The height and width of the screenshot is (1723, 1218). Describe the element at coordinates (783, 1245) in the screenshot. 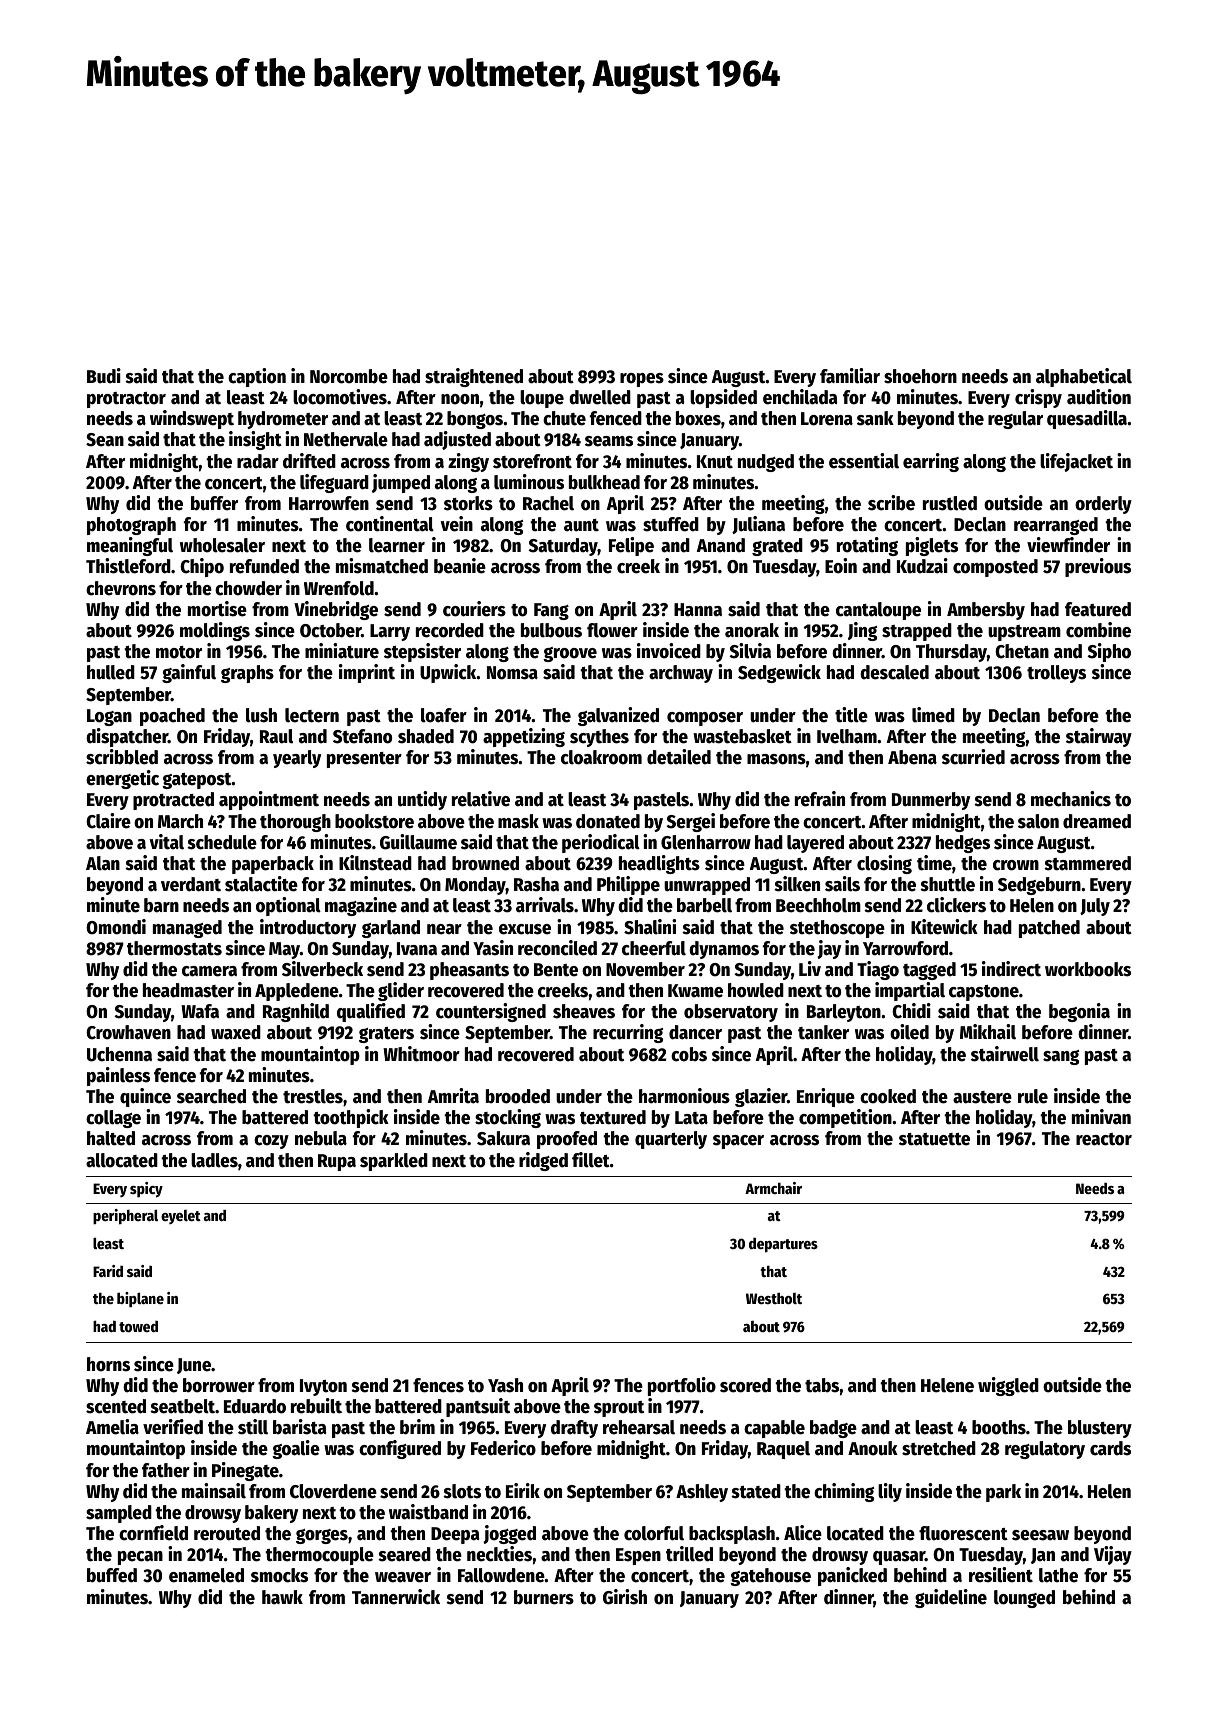

I see `departures` at that location.
